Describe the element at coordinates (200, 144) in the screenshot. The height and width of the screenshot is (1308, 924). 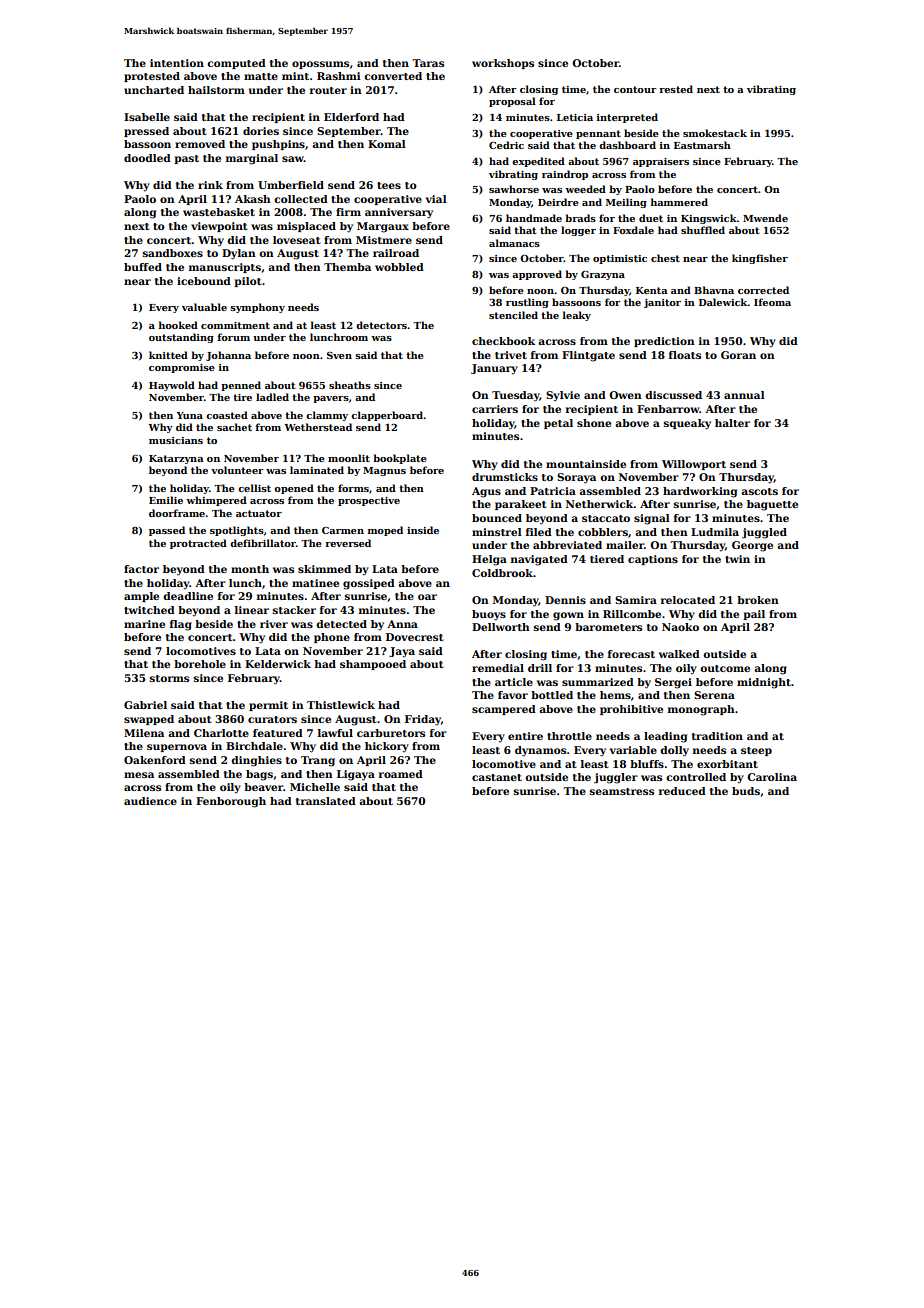
I see `removed` at that location.
